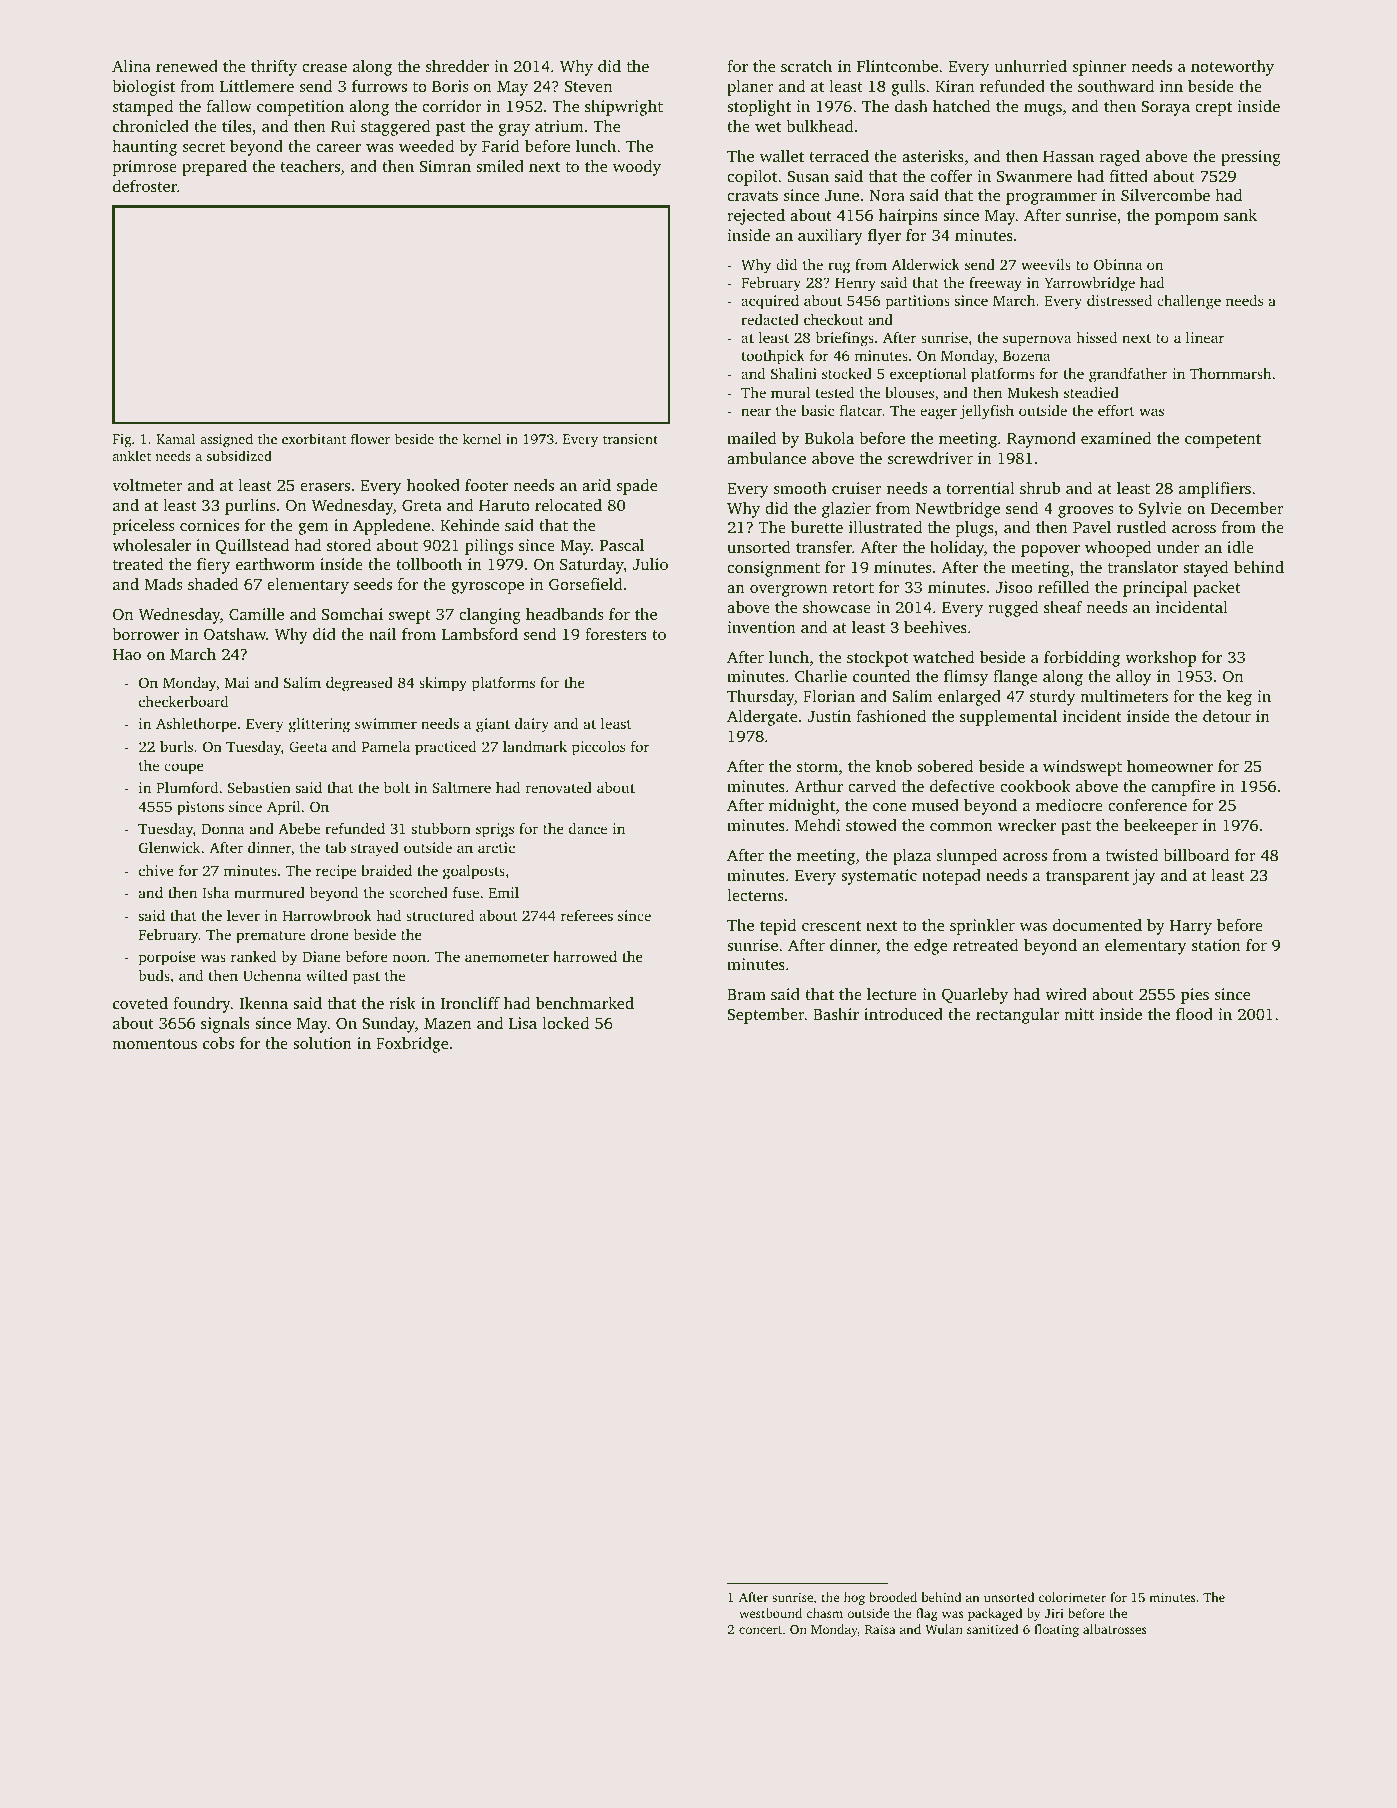 The height and width of the screenshot is (1808, 1397). I want to click on Pascal, so click(622, 545).
